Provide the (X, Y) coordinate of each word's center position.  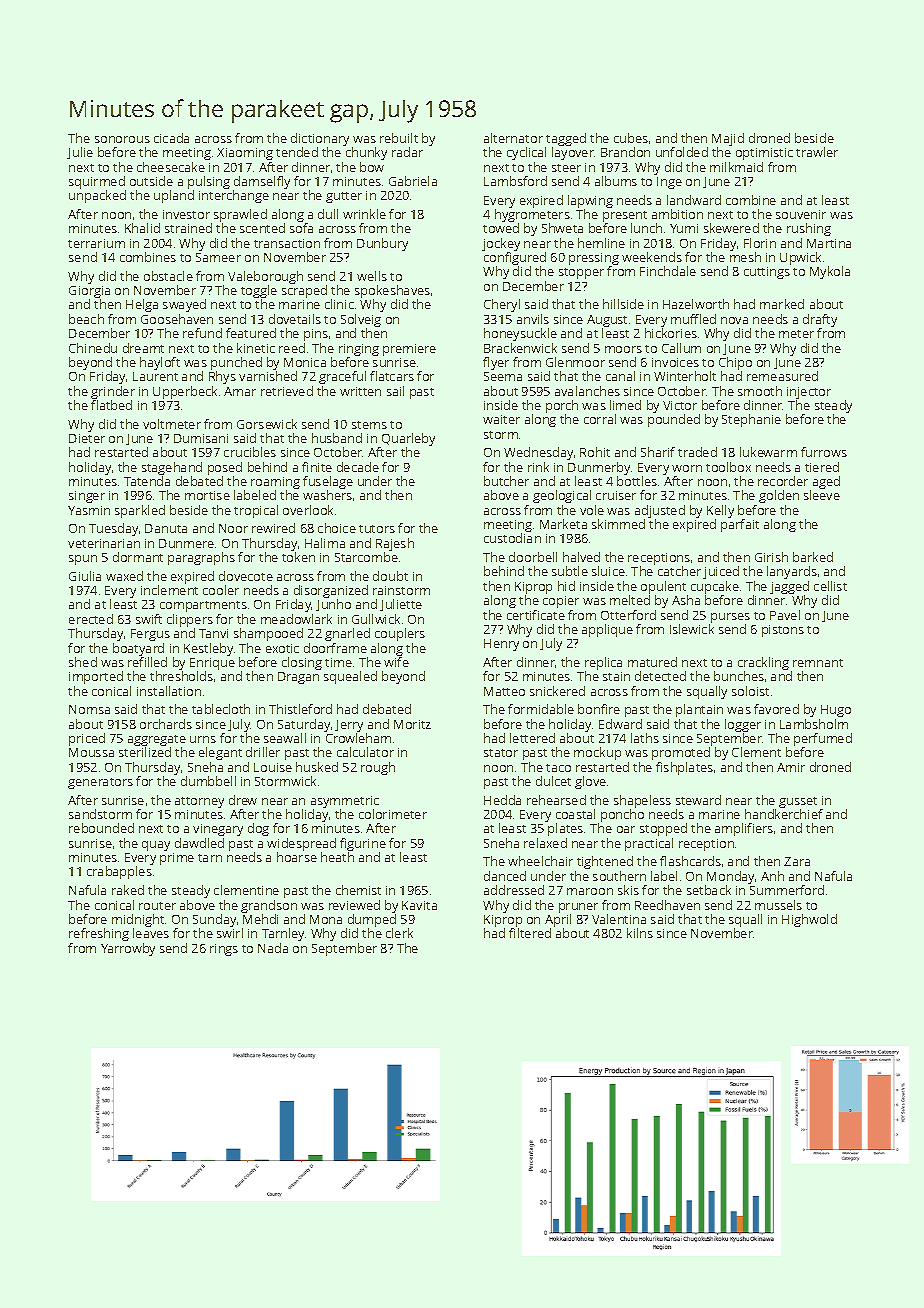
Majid (728, 139)
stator (501, 753)
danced (505, 876)
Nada (273, 948)
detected (660, 676)
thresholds (181, 676)
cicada (171, 138)
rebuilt (399, 138)
